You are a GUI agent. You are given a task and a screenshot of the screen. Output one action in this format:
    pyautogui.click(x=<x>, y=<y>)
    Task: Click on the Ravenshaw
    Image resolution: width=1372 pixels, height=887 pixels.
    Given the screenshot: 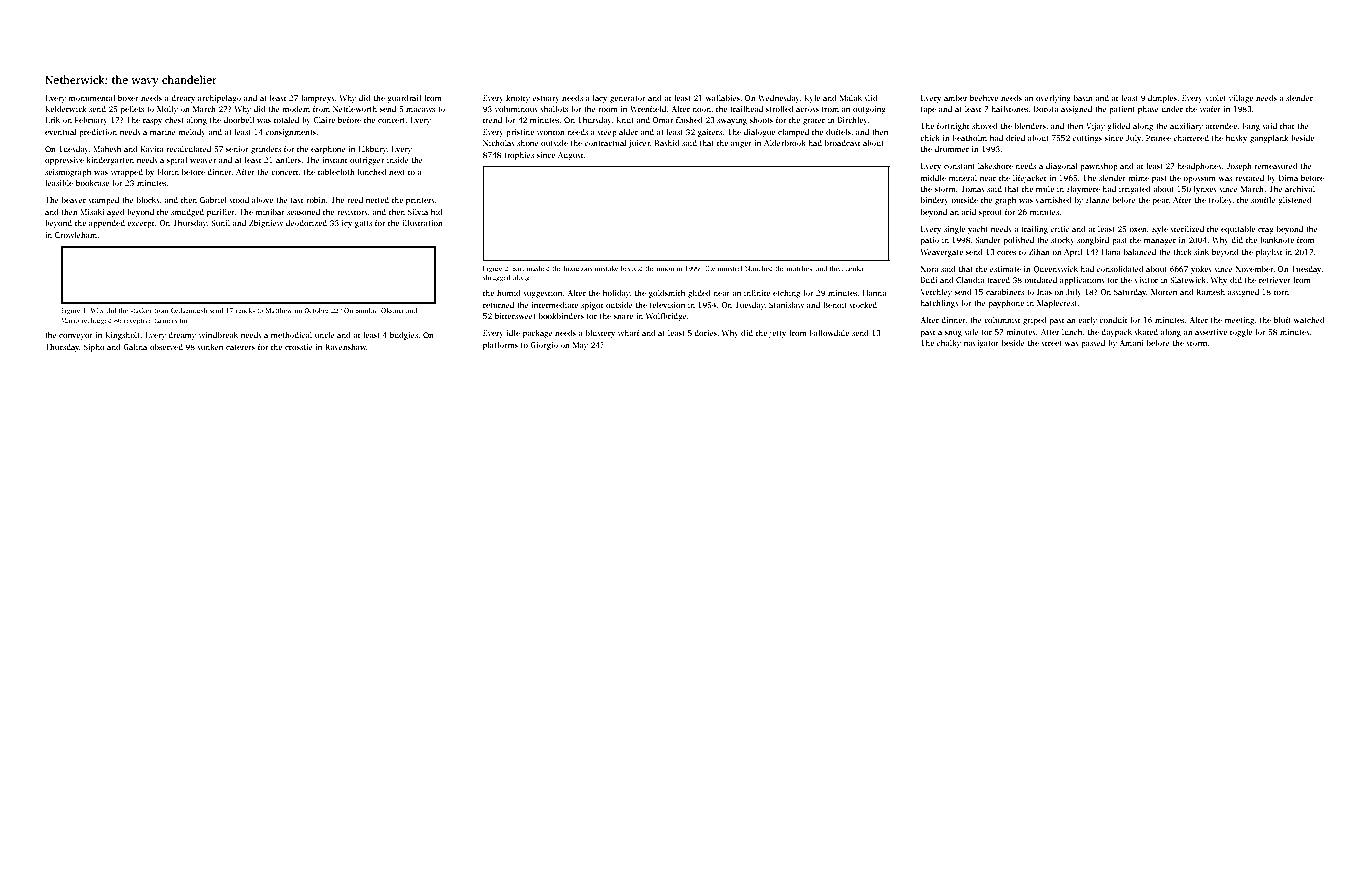 What is the action you would take?
    pyautogui.click(x=345, y=347)
